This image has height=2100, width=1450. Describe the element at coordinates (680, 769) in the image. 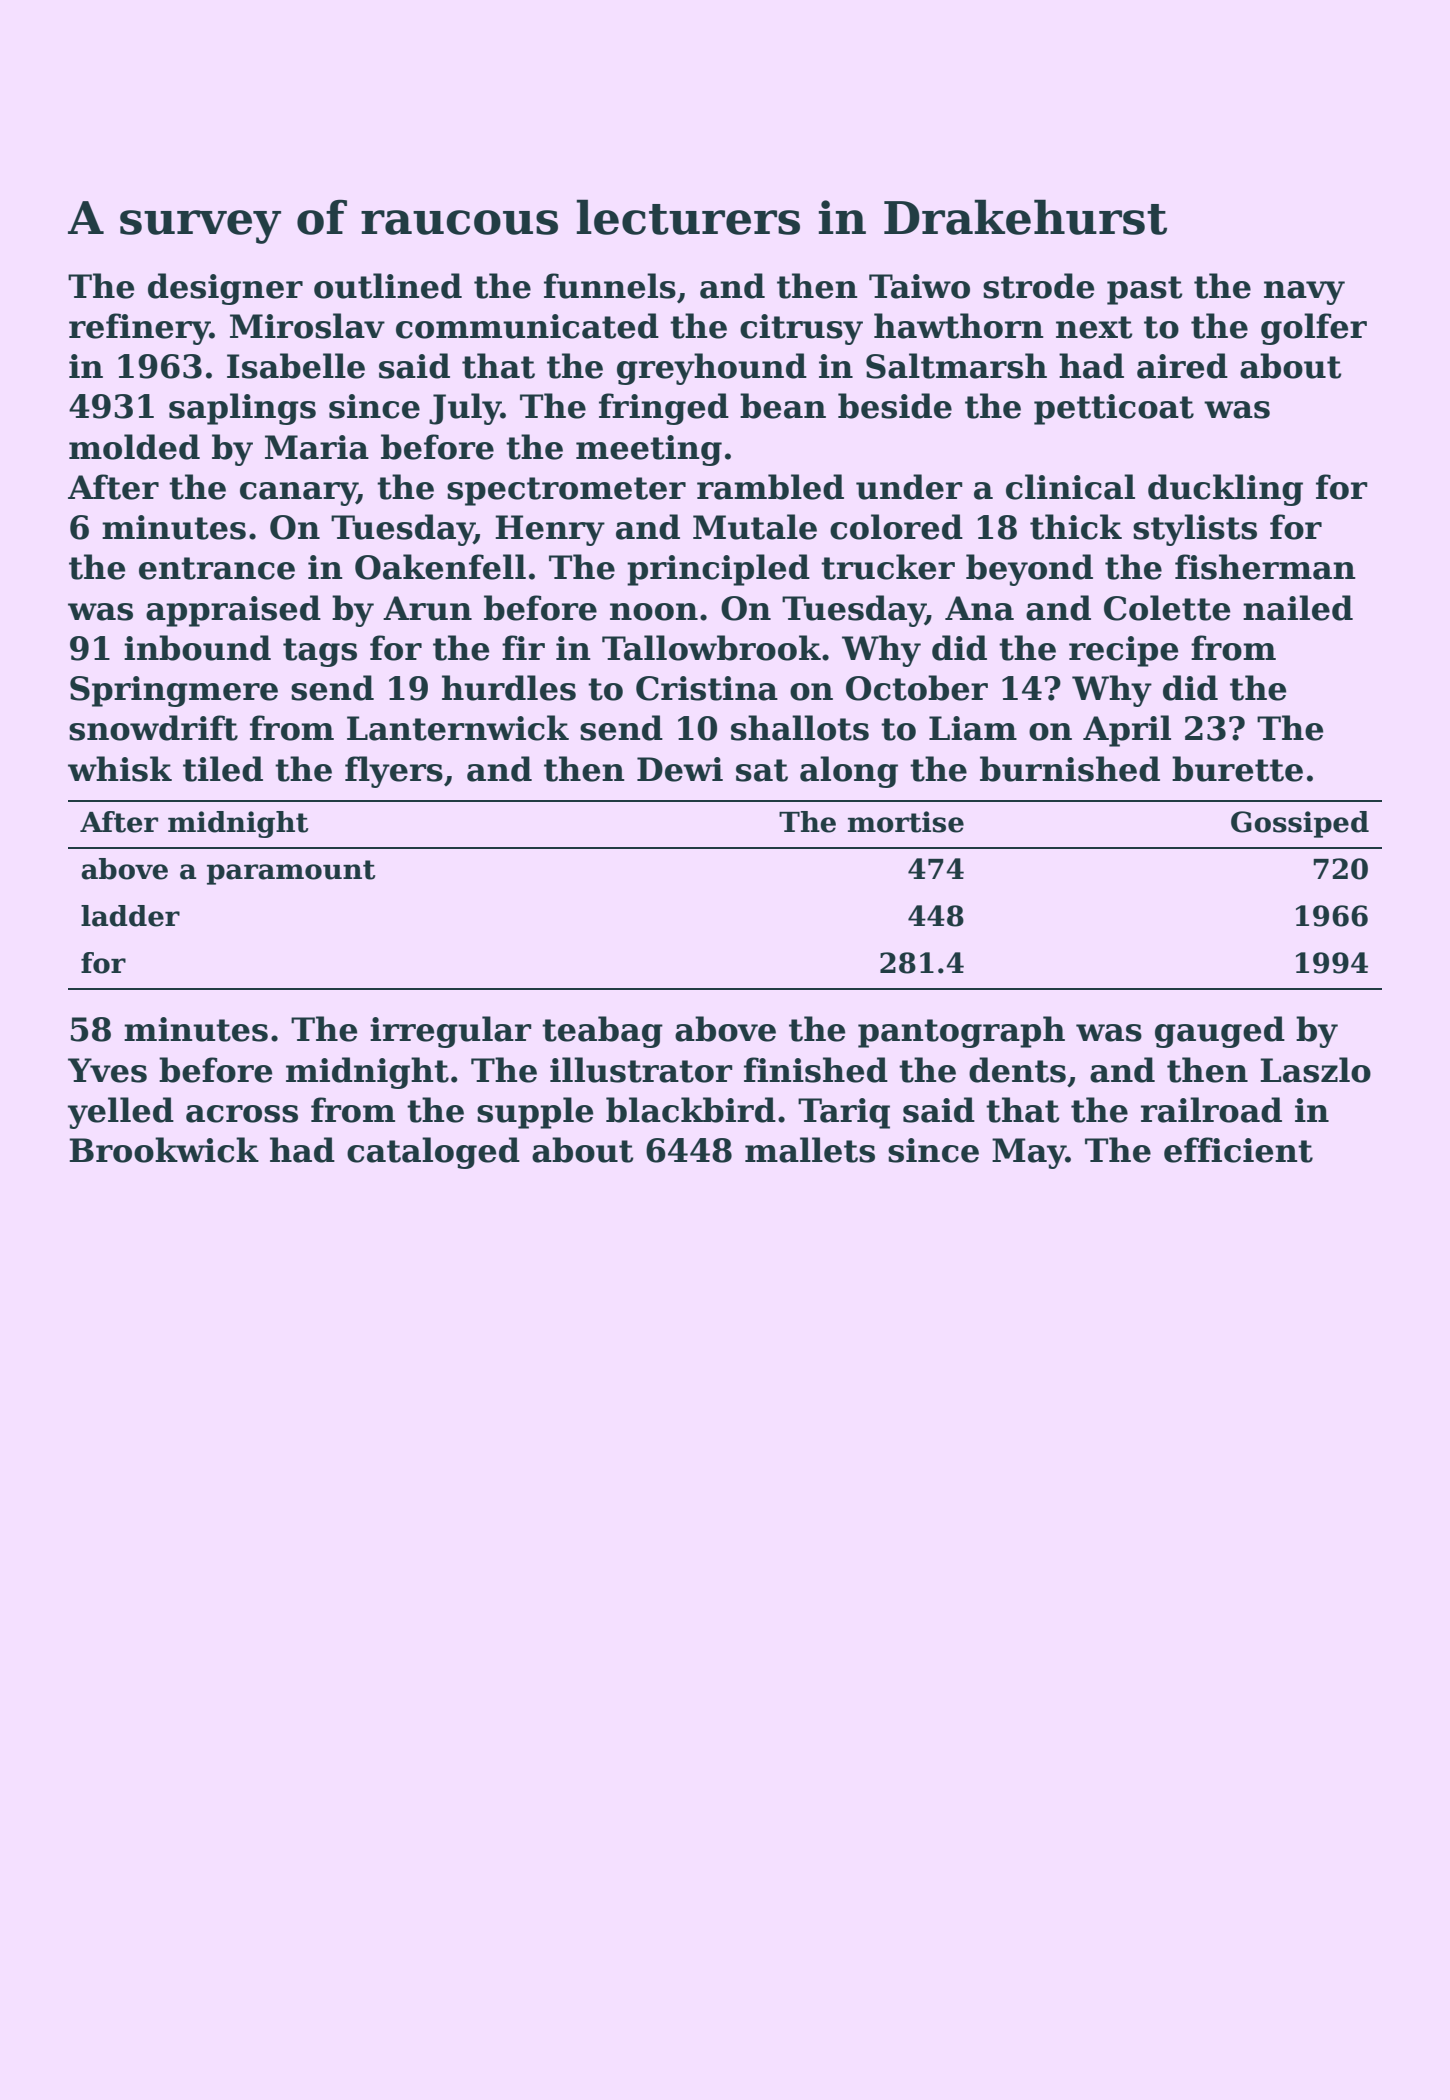

I see `Dewi` at that location.
